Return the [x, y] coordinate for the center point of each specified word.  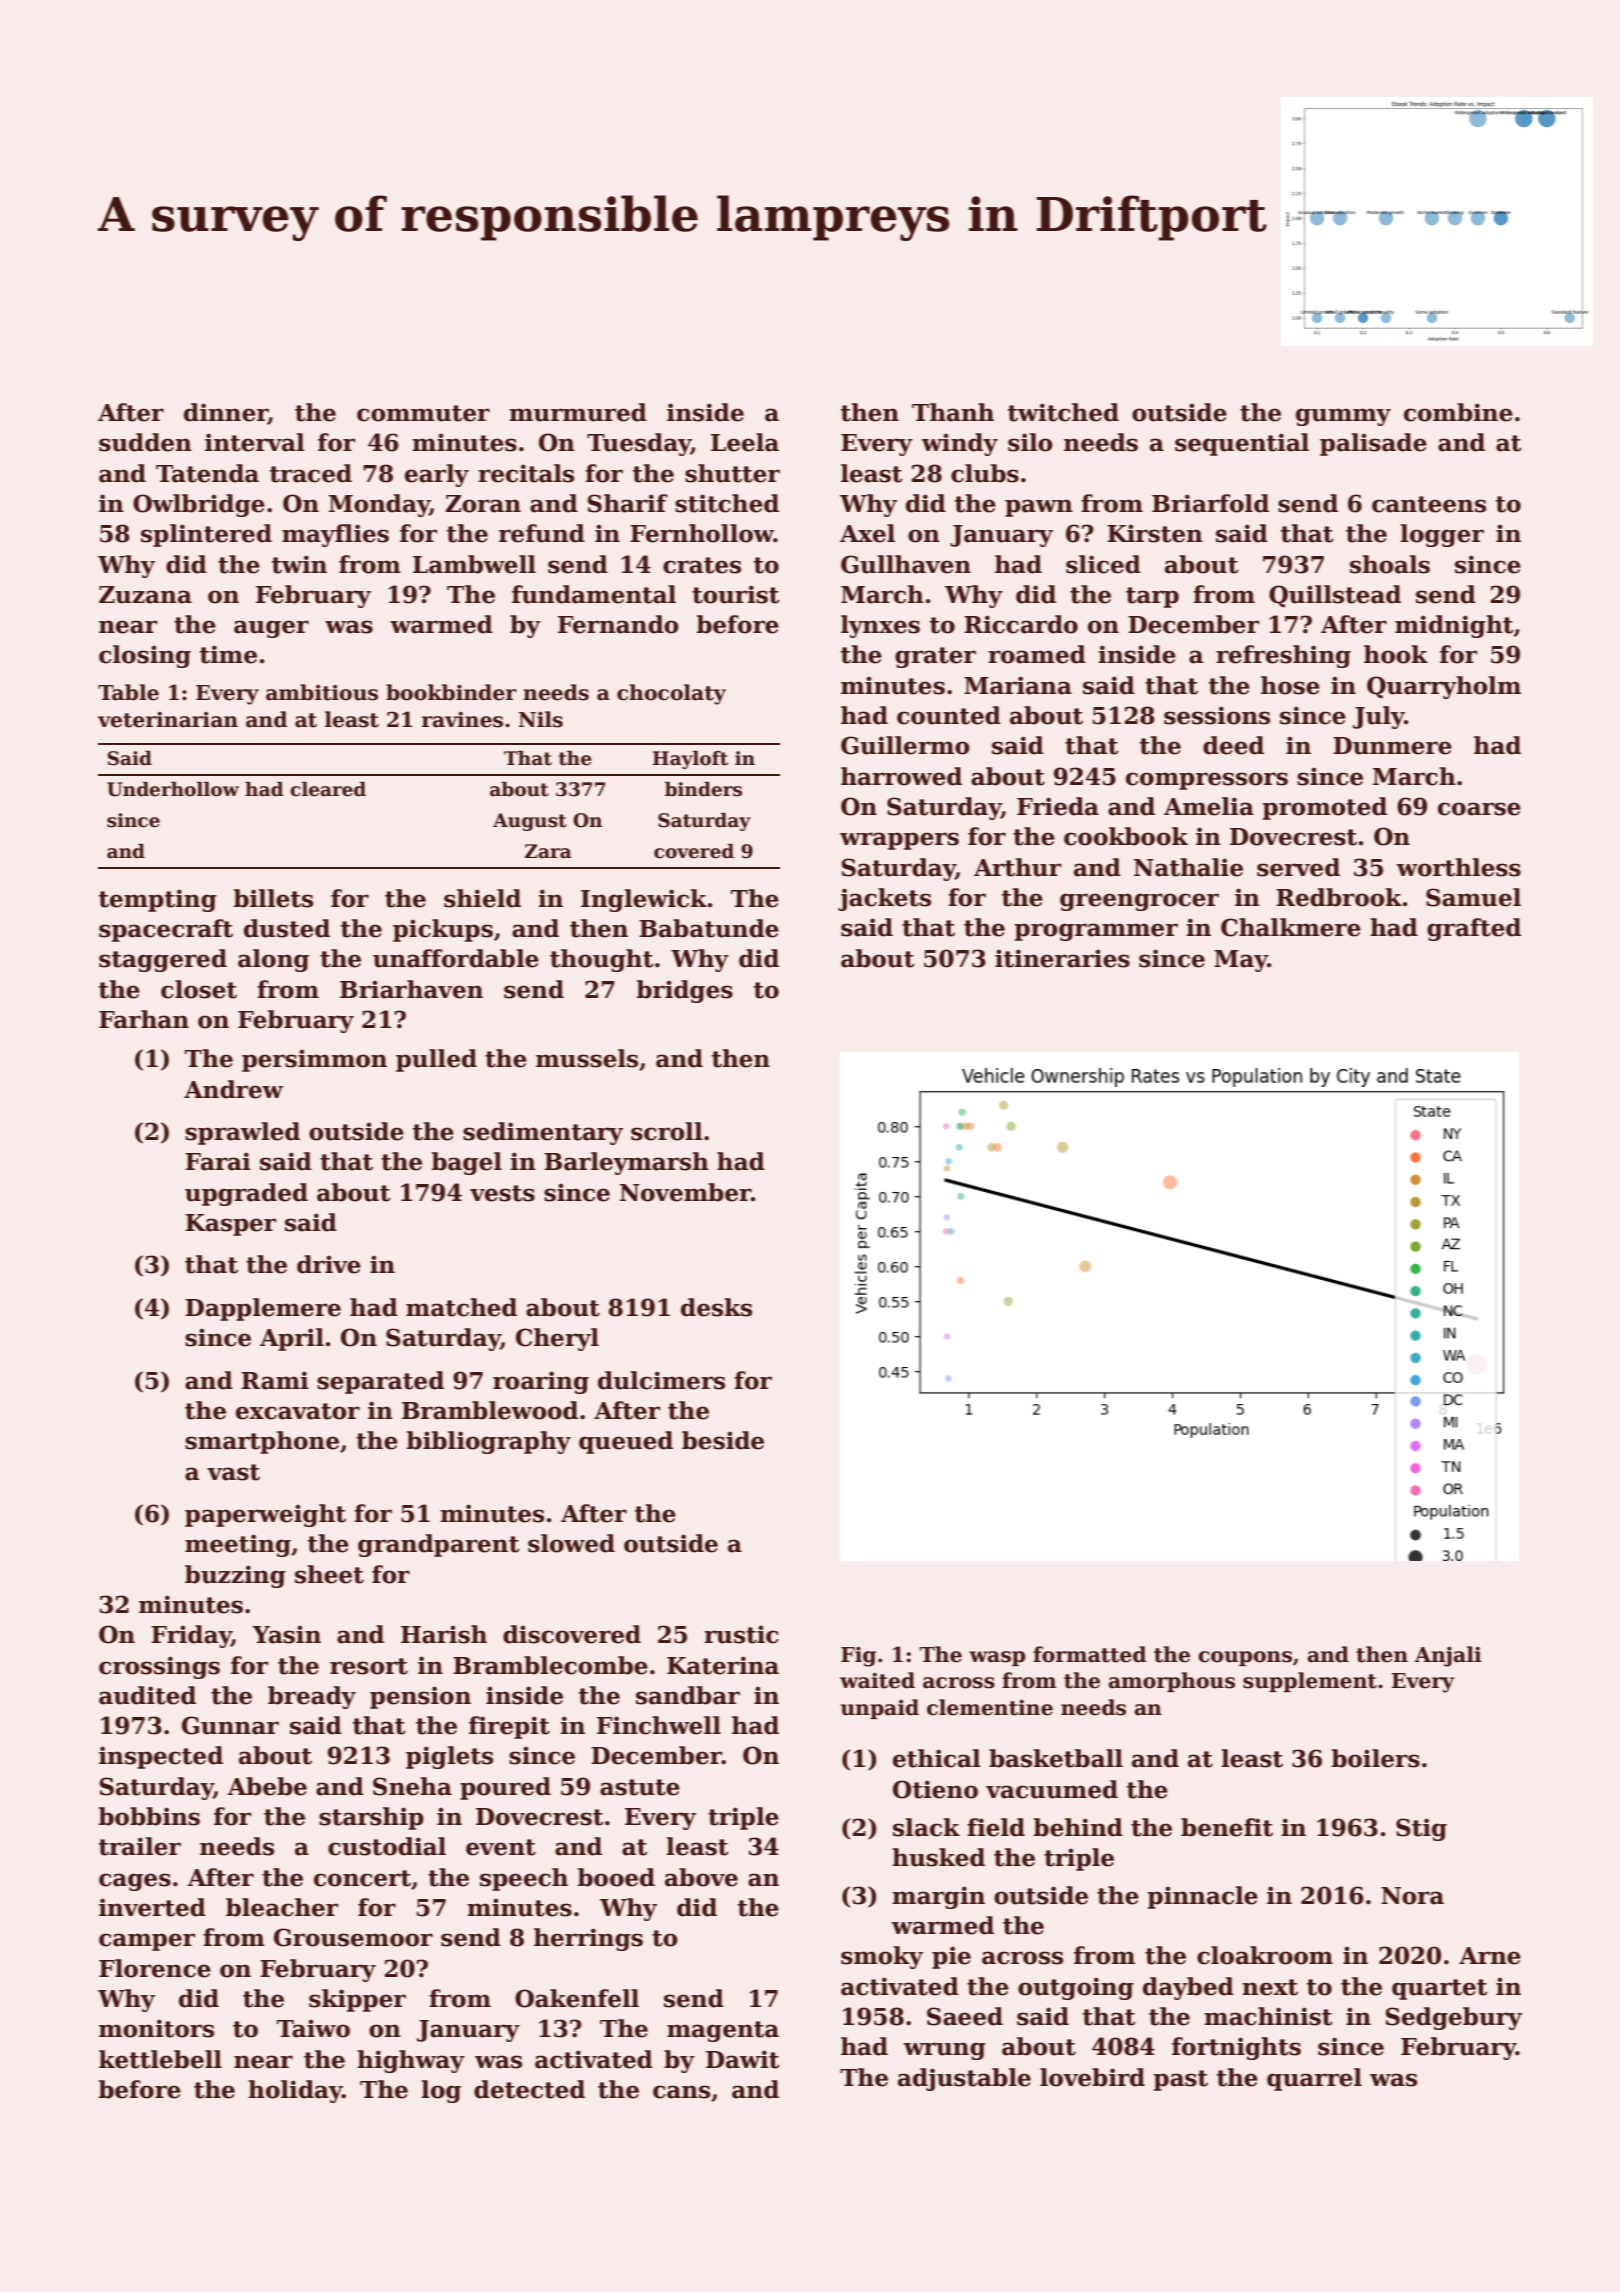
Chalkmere [1291, 927]
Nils [541, 719]
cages [135, 1882]
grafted [1474, 929]
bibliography [489, 1442]
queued [626, 1442]
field [996, 1827]
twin [299, 564]
